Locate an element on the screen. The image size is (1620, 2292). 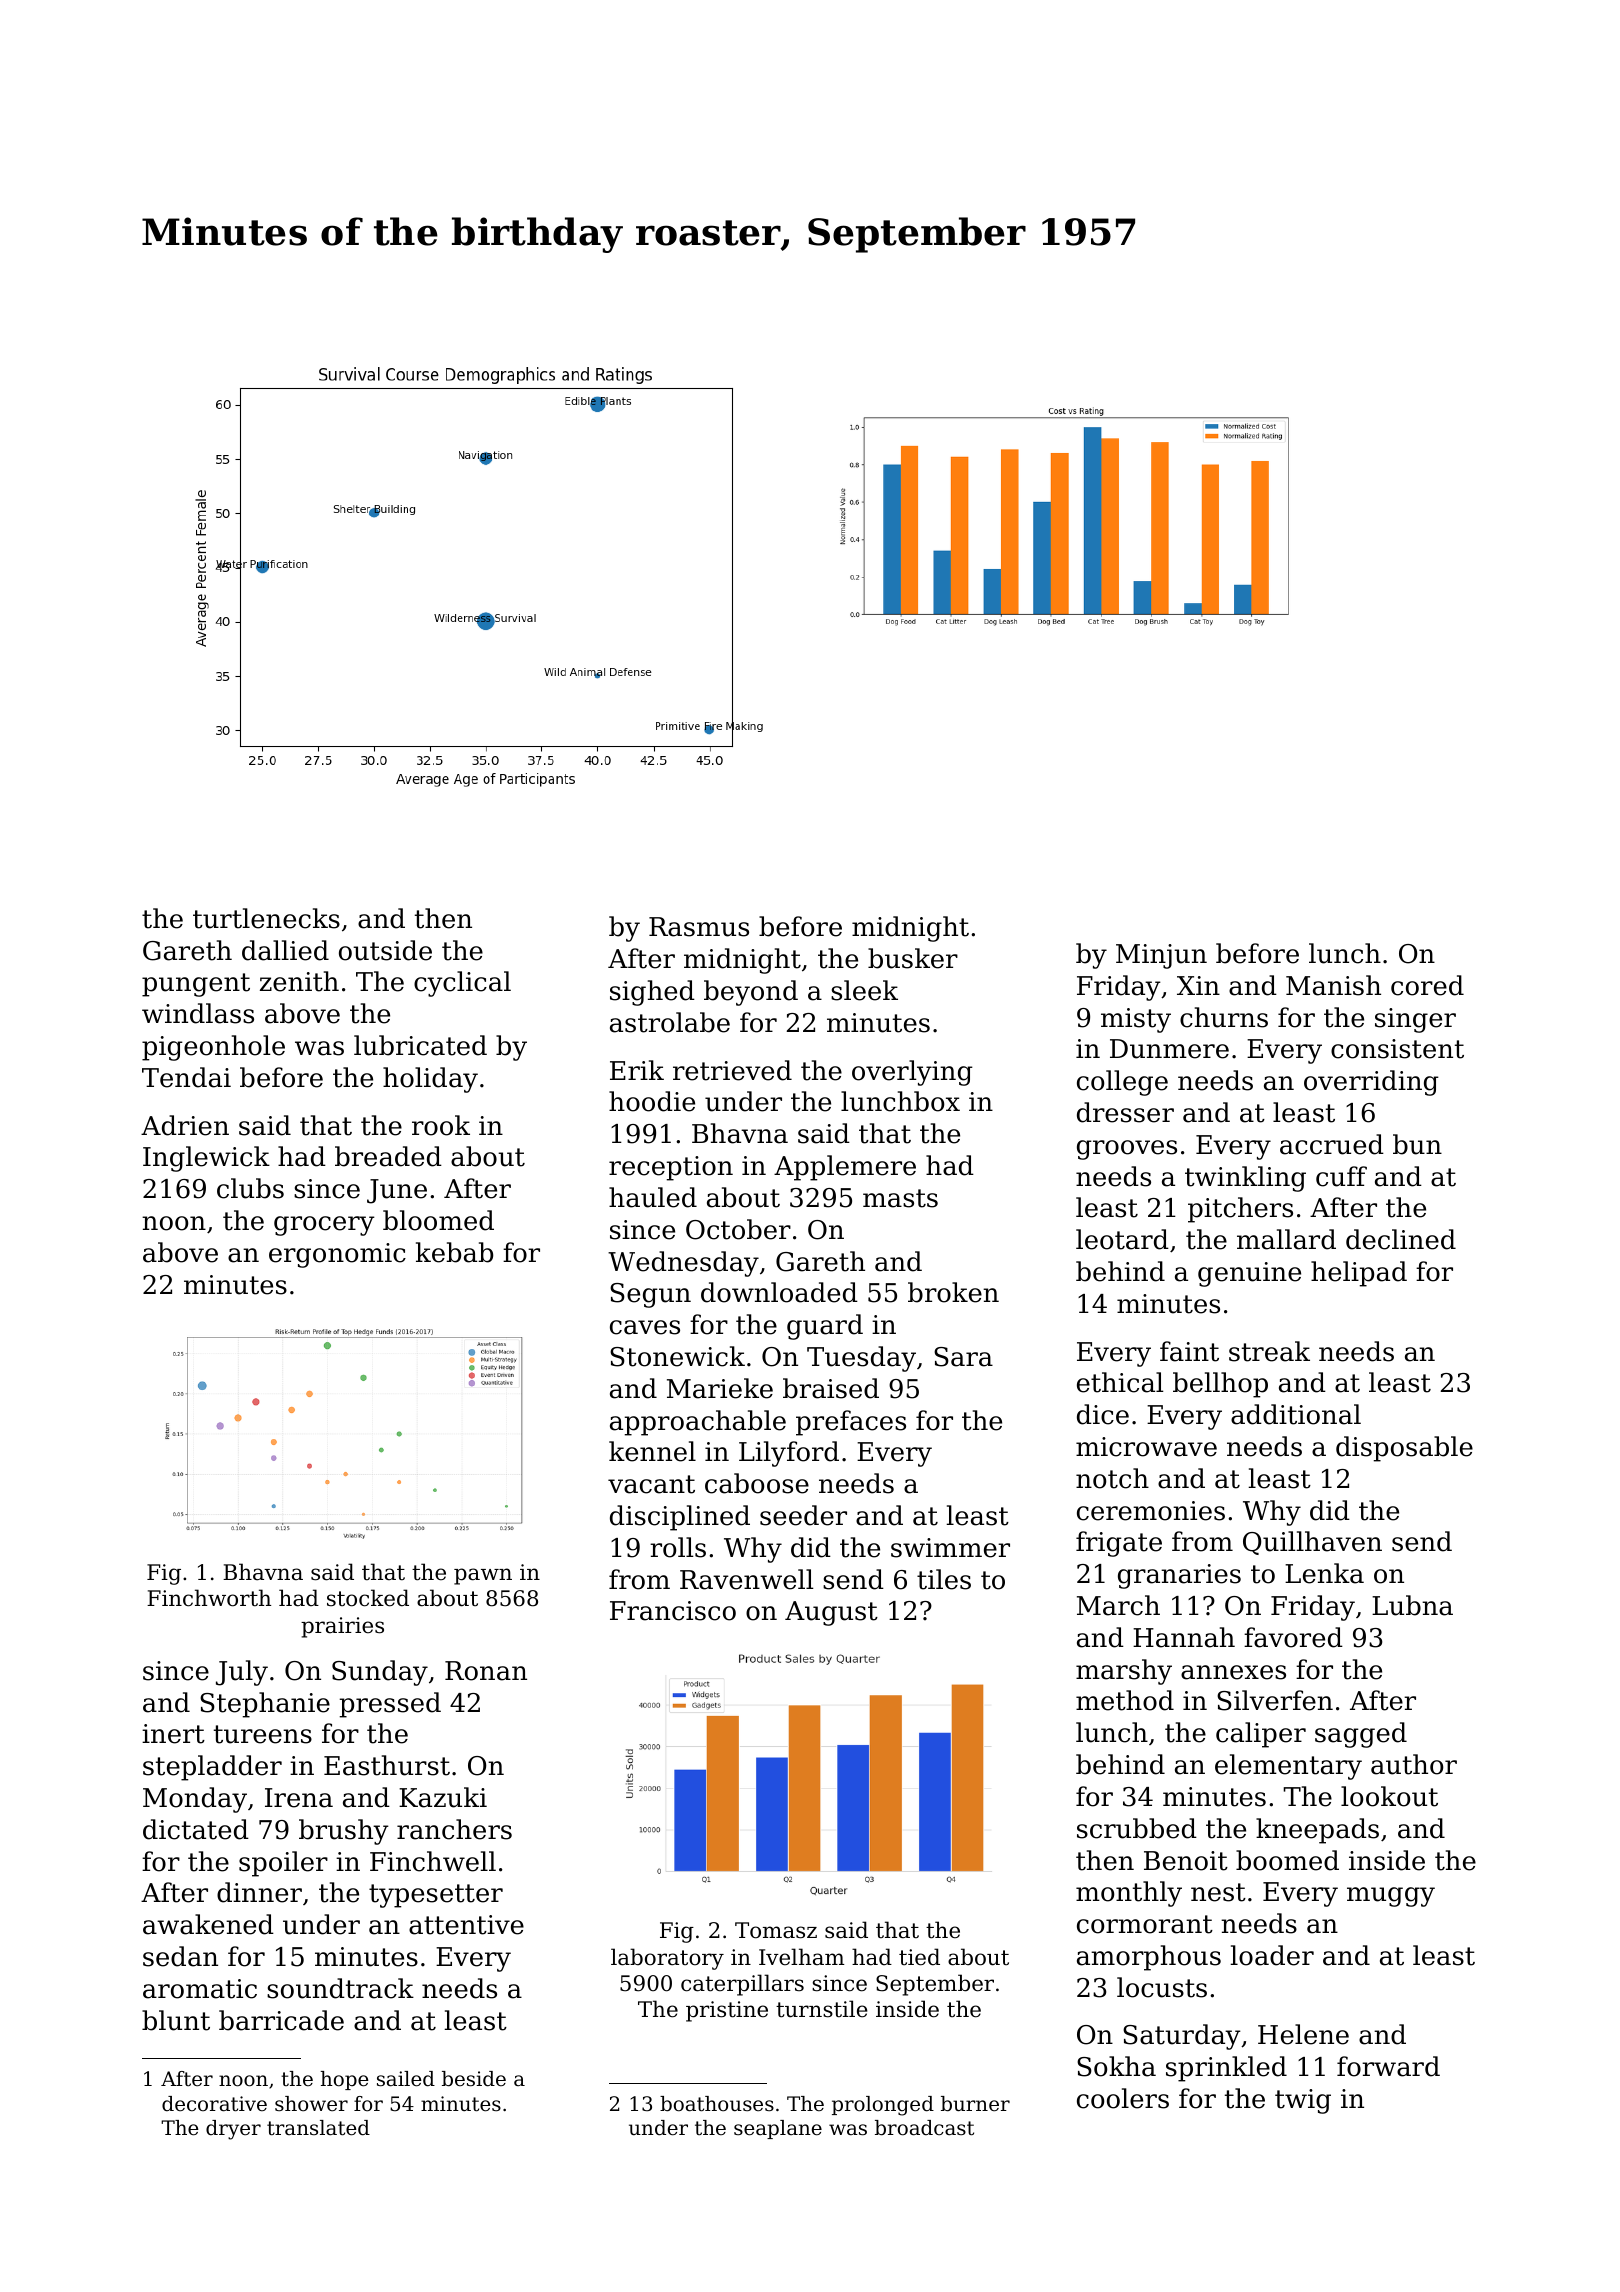
lubricated is located at coordinates (420, 1045).
